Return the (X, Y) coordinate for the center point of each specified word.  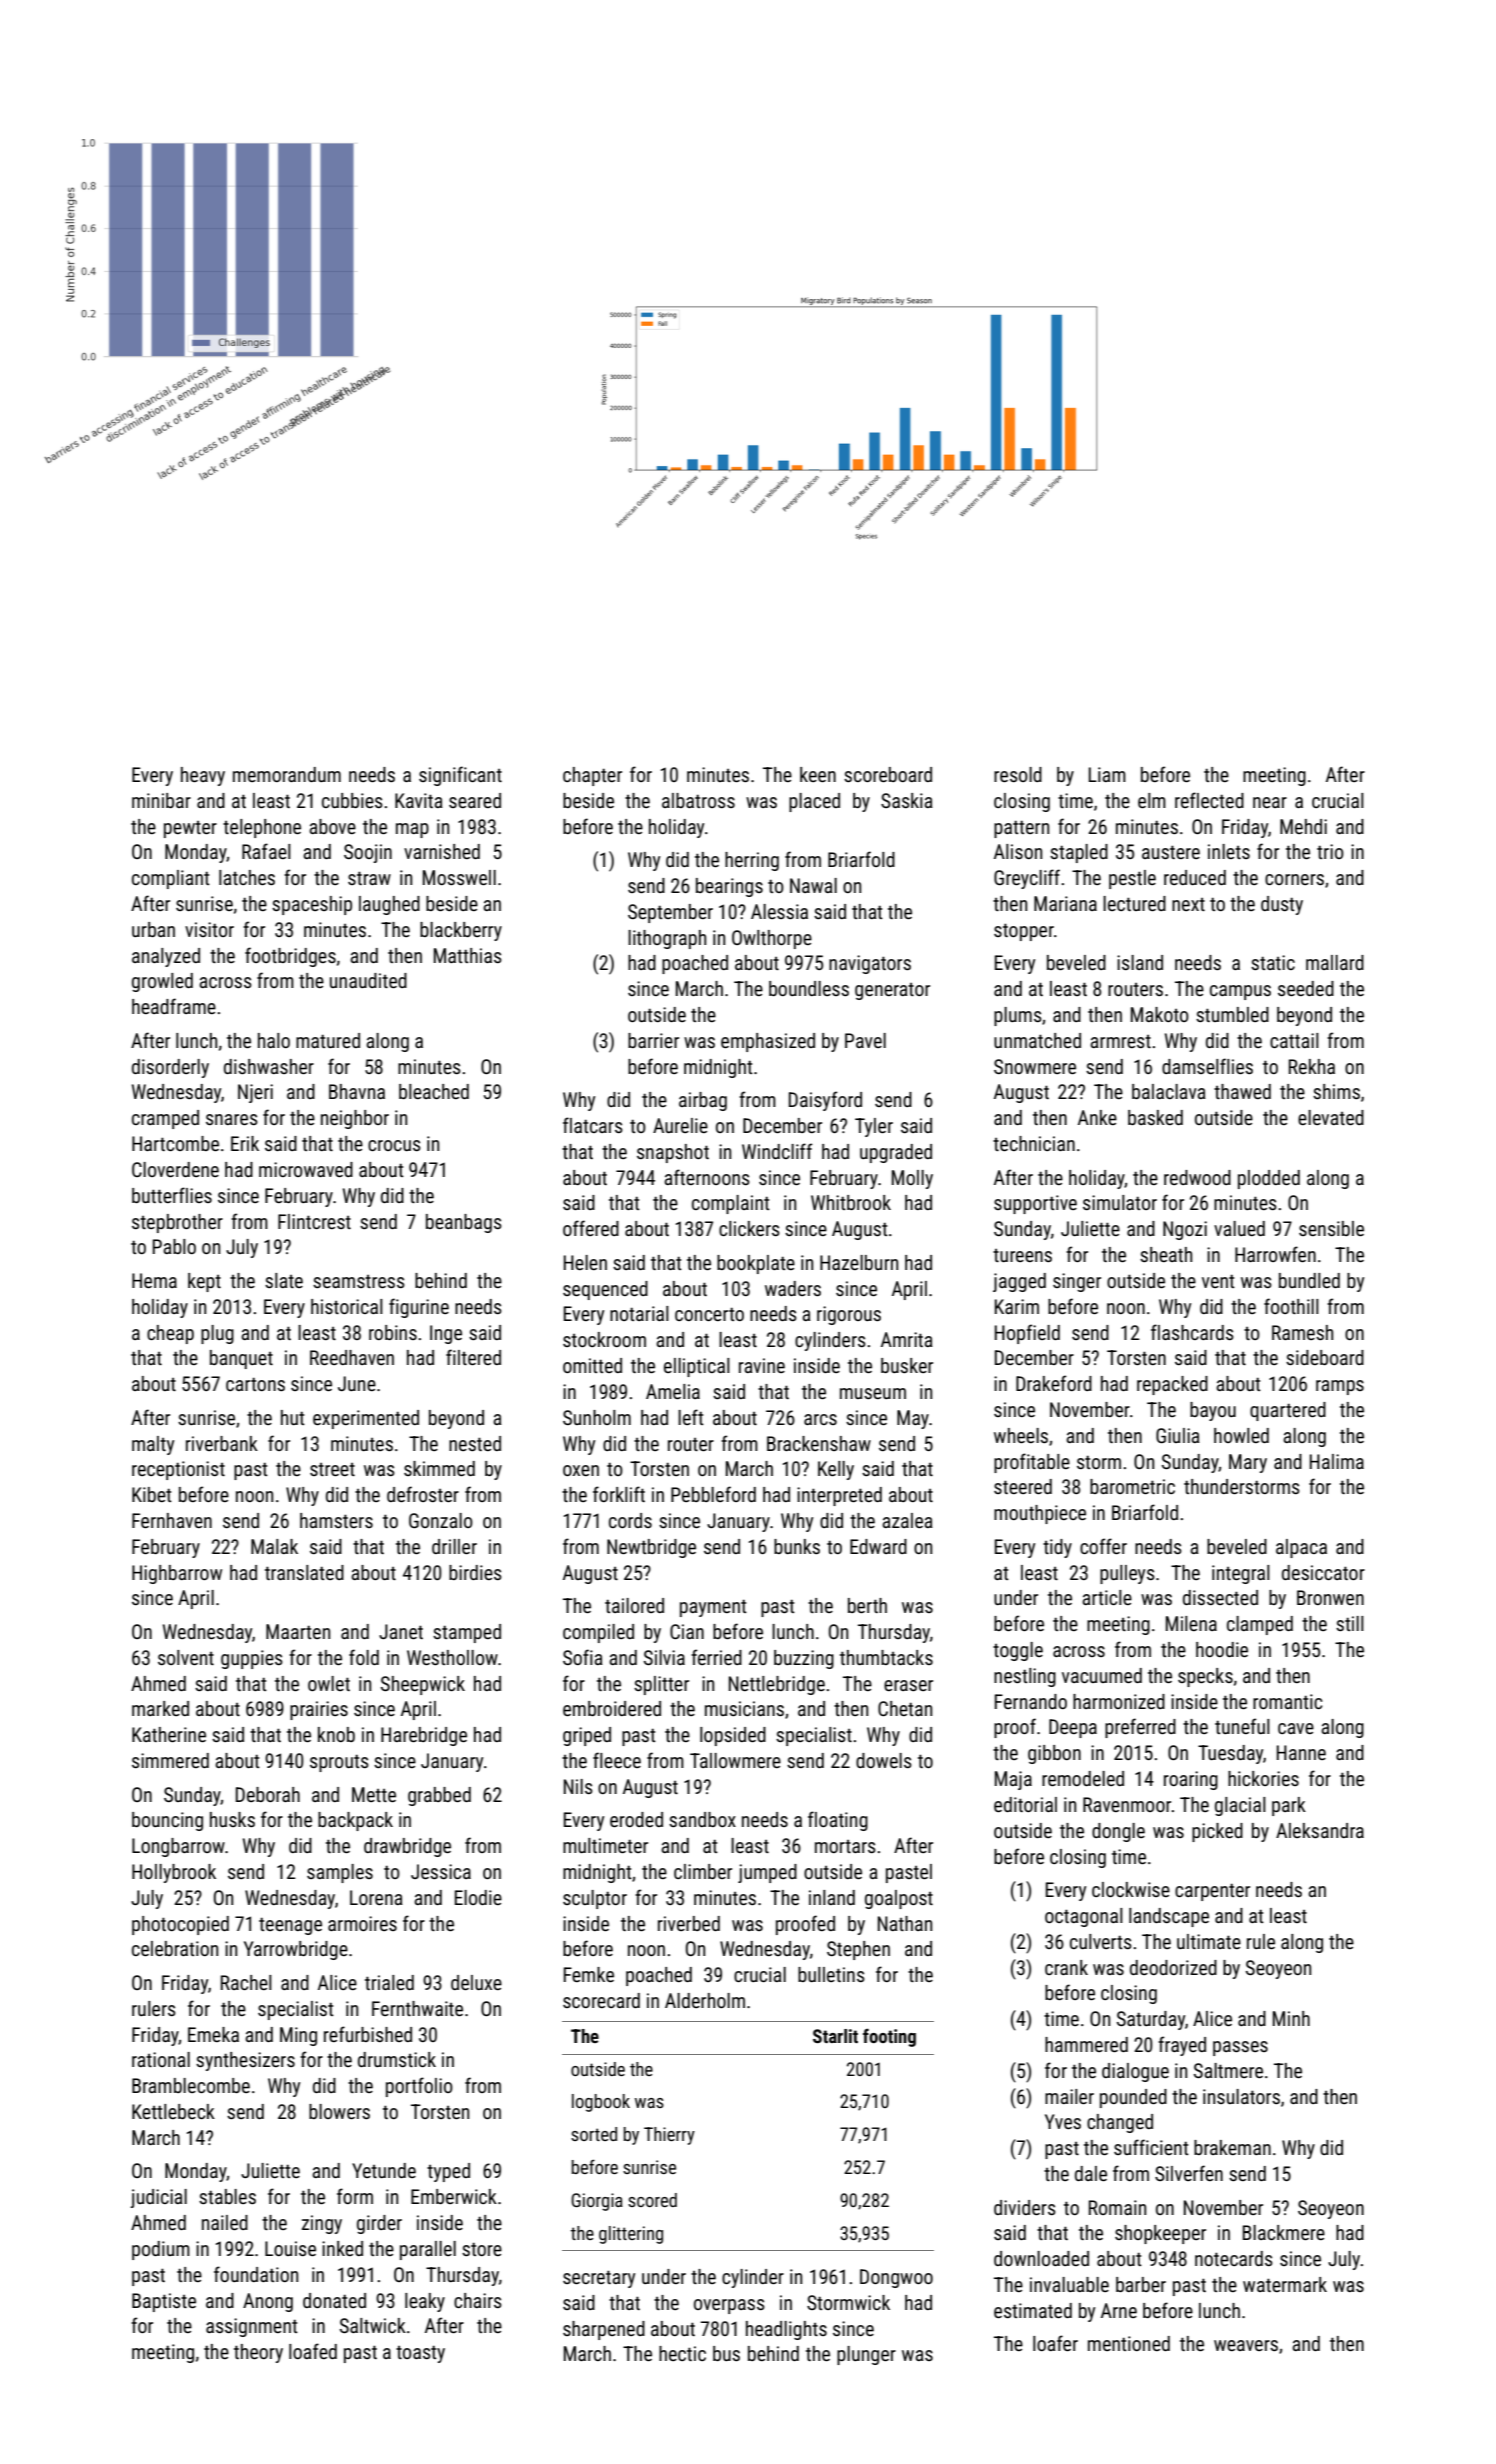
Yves (1063, 2121)
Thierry (669, 2136)
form (355, 2196)
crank (1066, 1967)
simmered (170, 1760)
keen (818, 774)
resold (1018, 774)
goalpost (899, 1899)
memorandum (287, 774)
